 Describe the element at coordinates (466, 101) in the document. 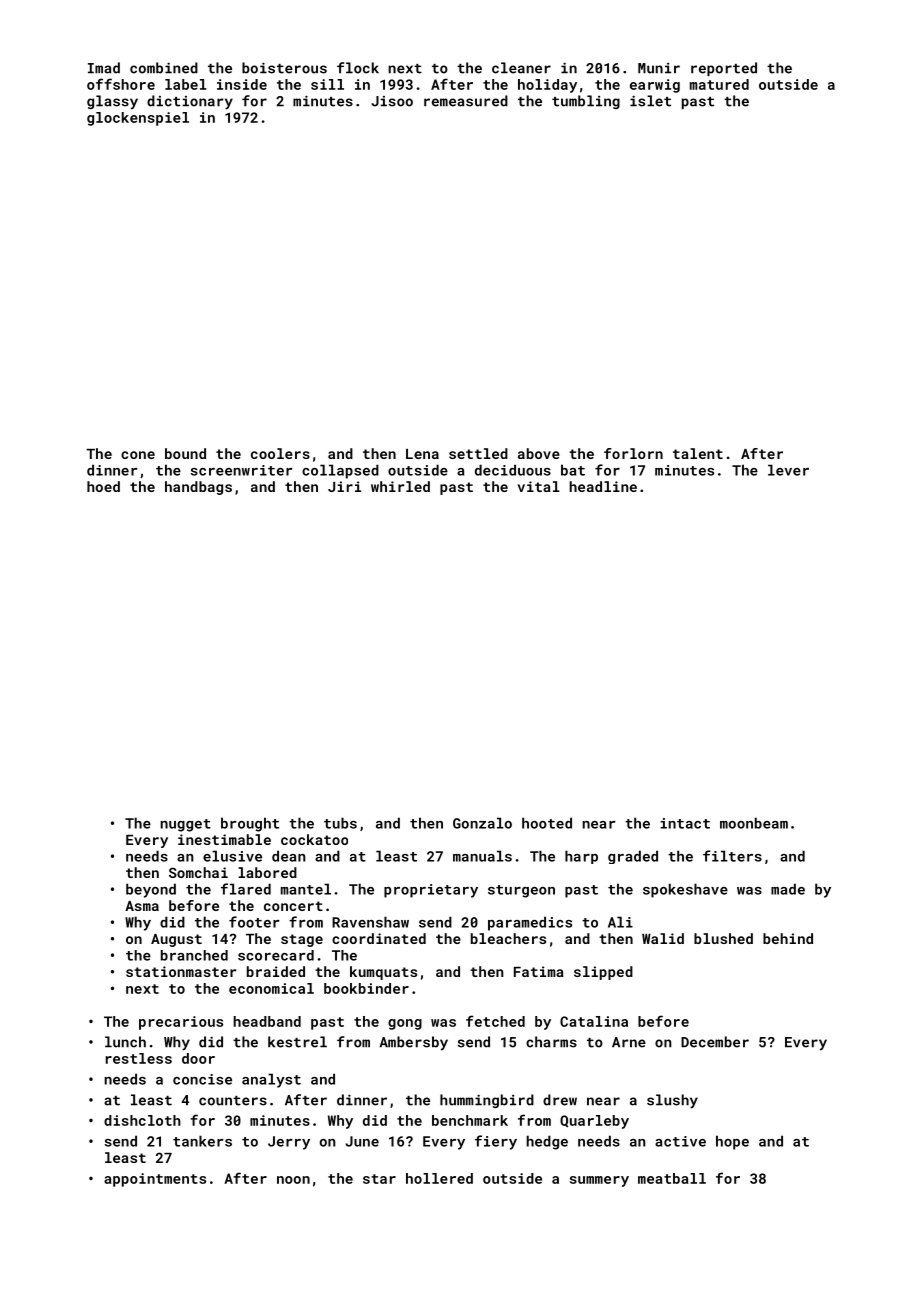

I see `remeasured` at that location.
